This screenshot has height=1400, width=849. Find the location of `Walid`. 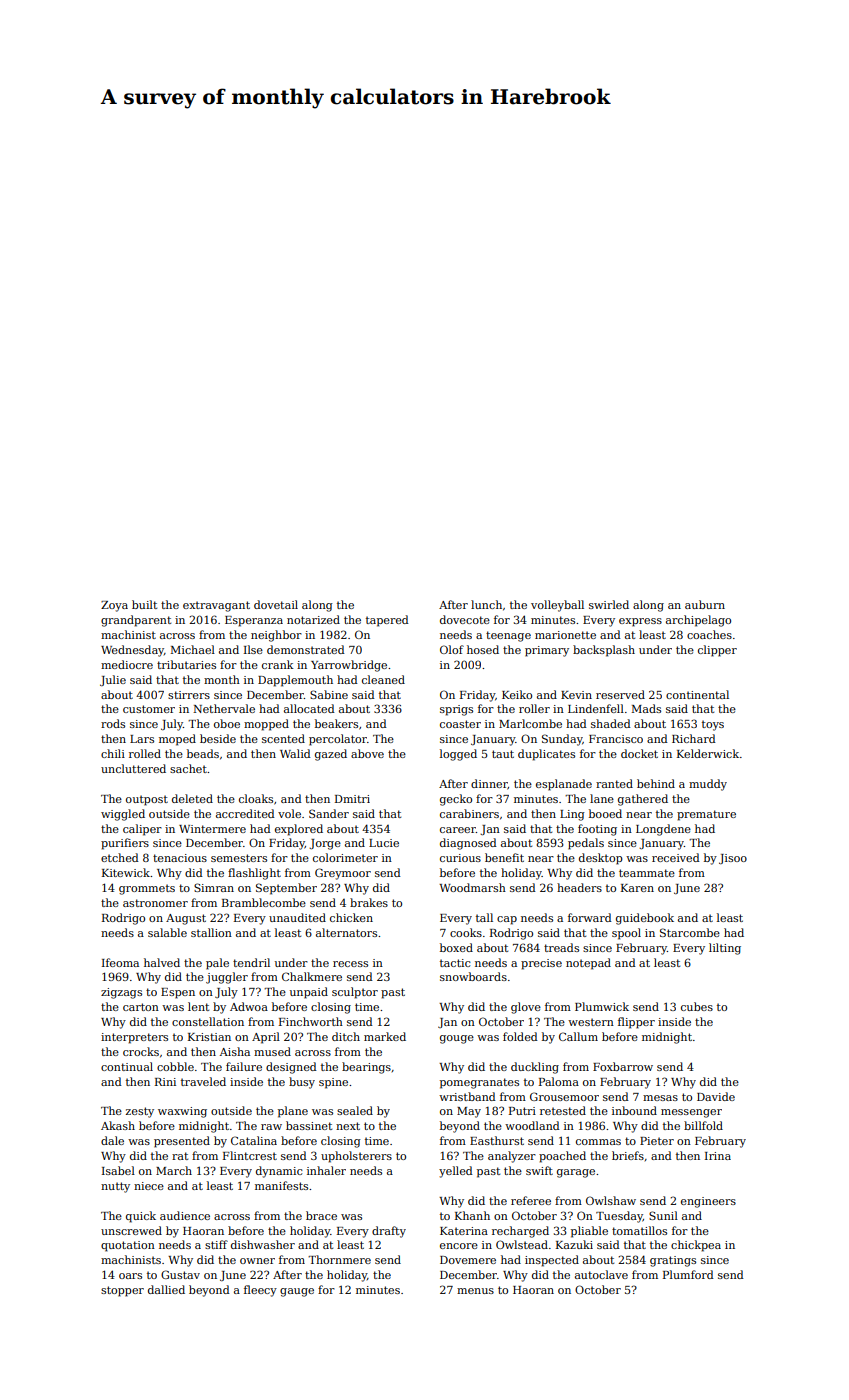

Walid is located at coordinates (295, 753).
